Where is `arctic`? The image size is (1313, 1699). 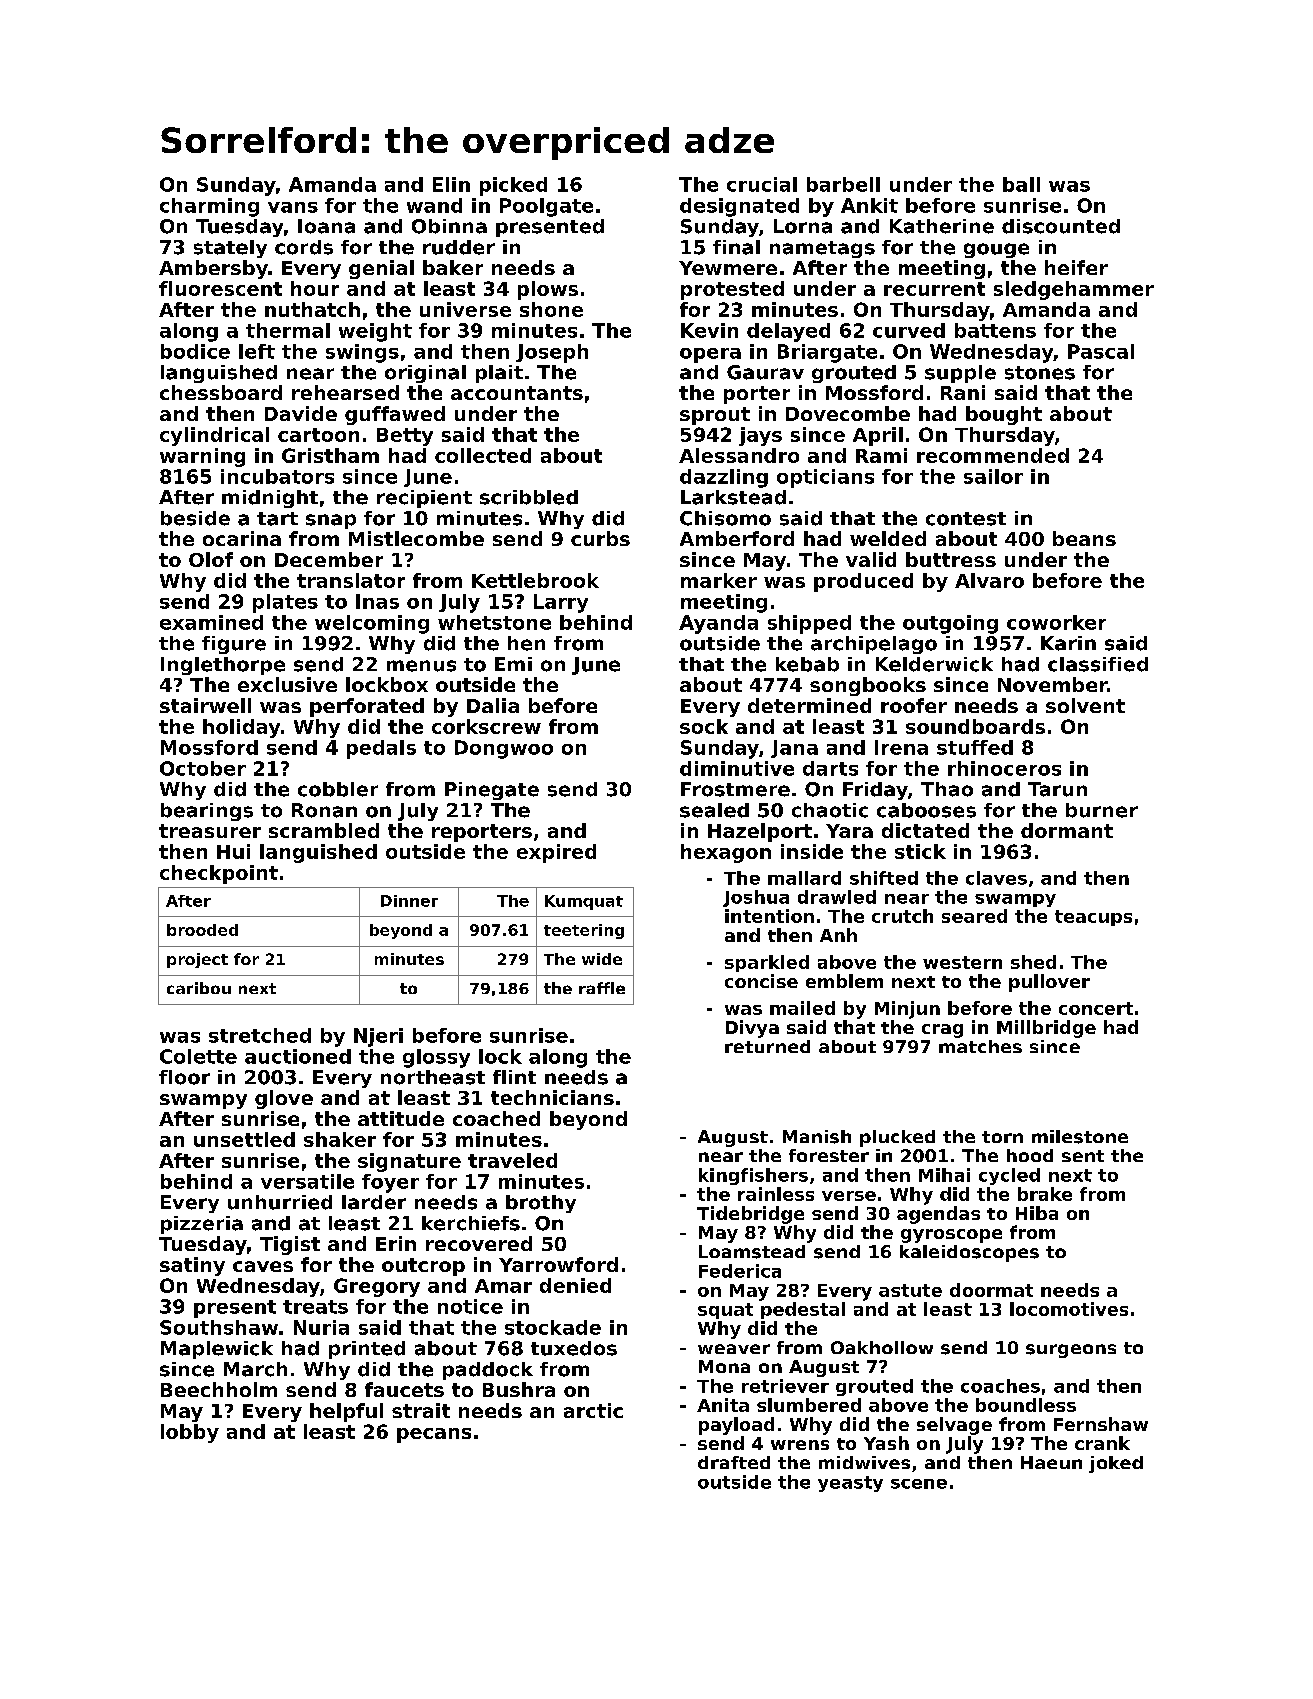
arctic is located at coordinates (593, 1410).
